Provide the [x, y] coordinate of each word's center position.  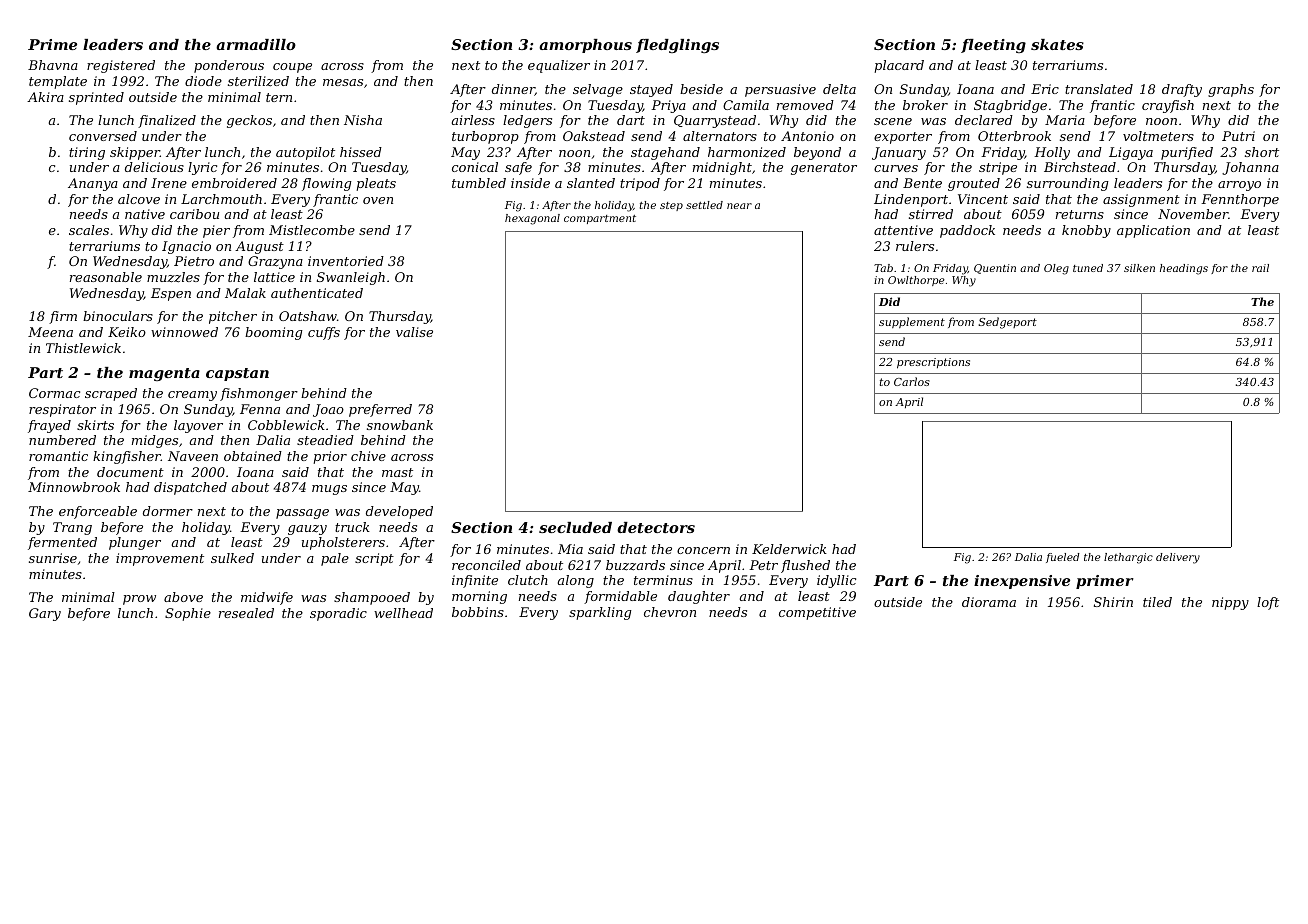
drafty [1182, 90]
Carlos [912, 381]
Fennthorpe [1240, 200]
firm [63, 317]
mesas [343, 82]
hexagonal [532, 219]
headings [1184, 269]
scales [89, 230]
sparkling [600, 613]
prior [330, 457]
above [183, 597]
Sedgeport [1007, 323]
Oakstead [594, 136]
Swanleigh [351, 278]
